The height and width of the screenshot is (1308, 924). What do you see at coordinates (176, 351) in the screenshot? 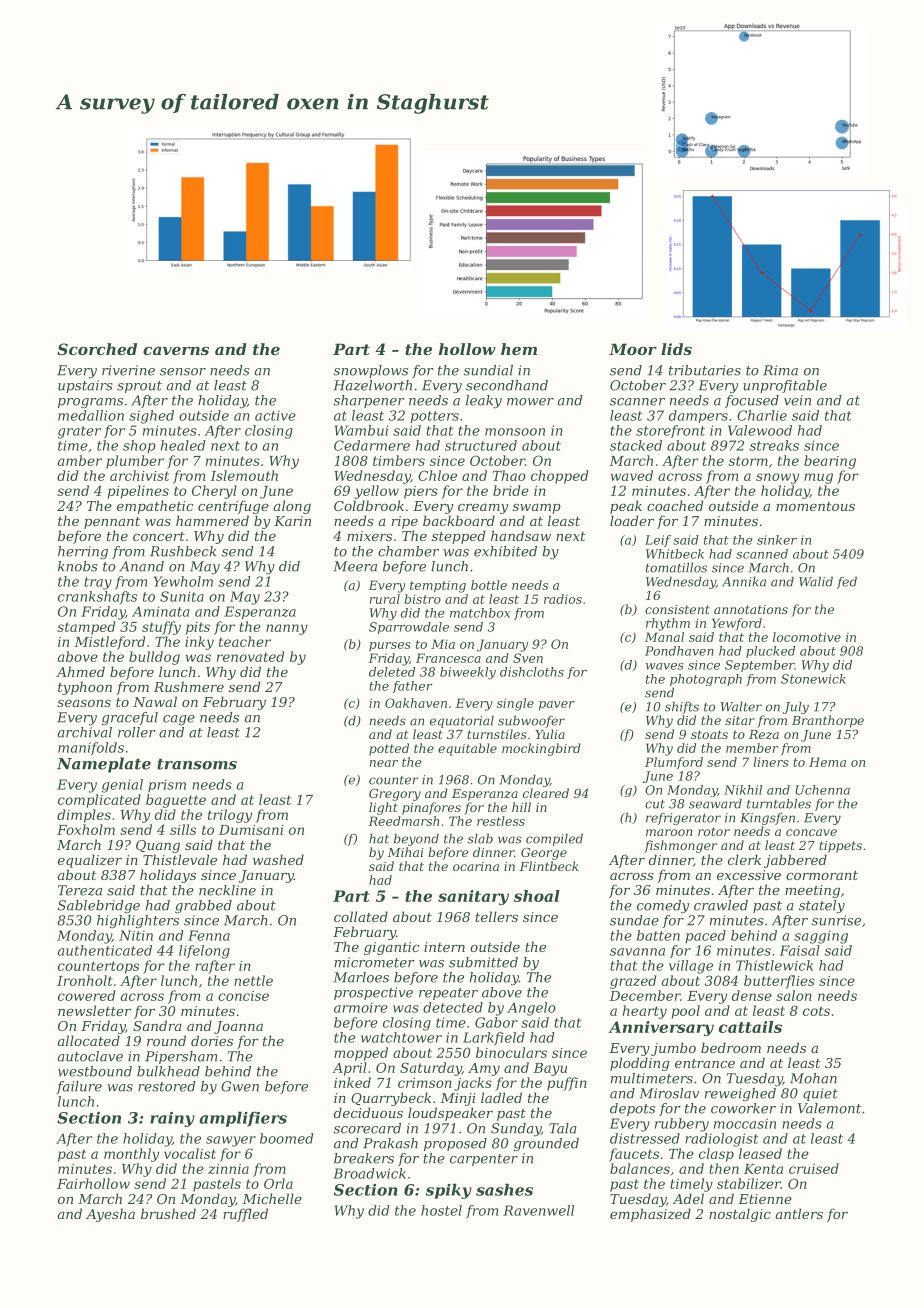
I see `caverns` at bounding box center [176, 351].
